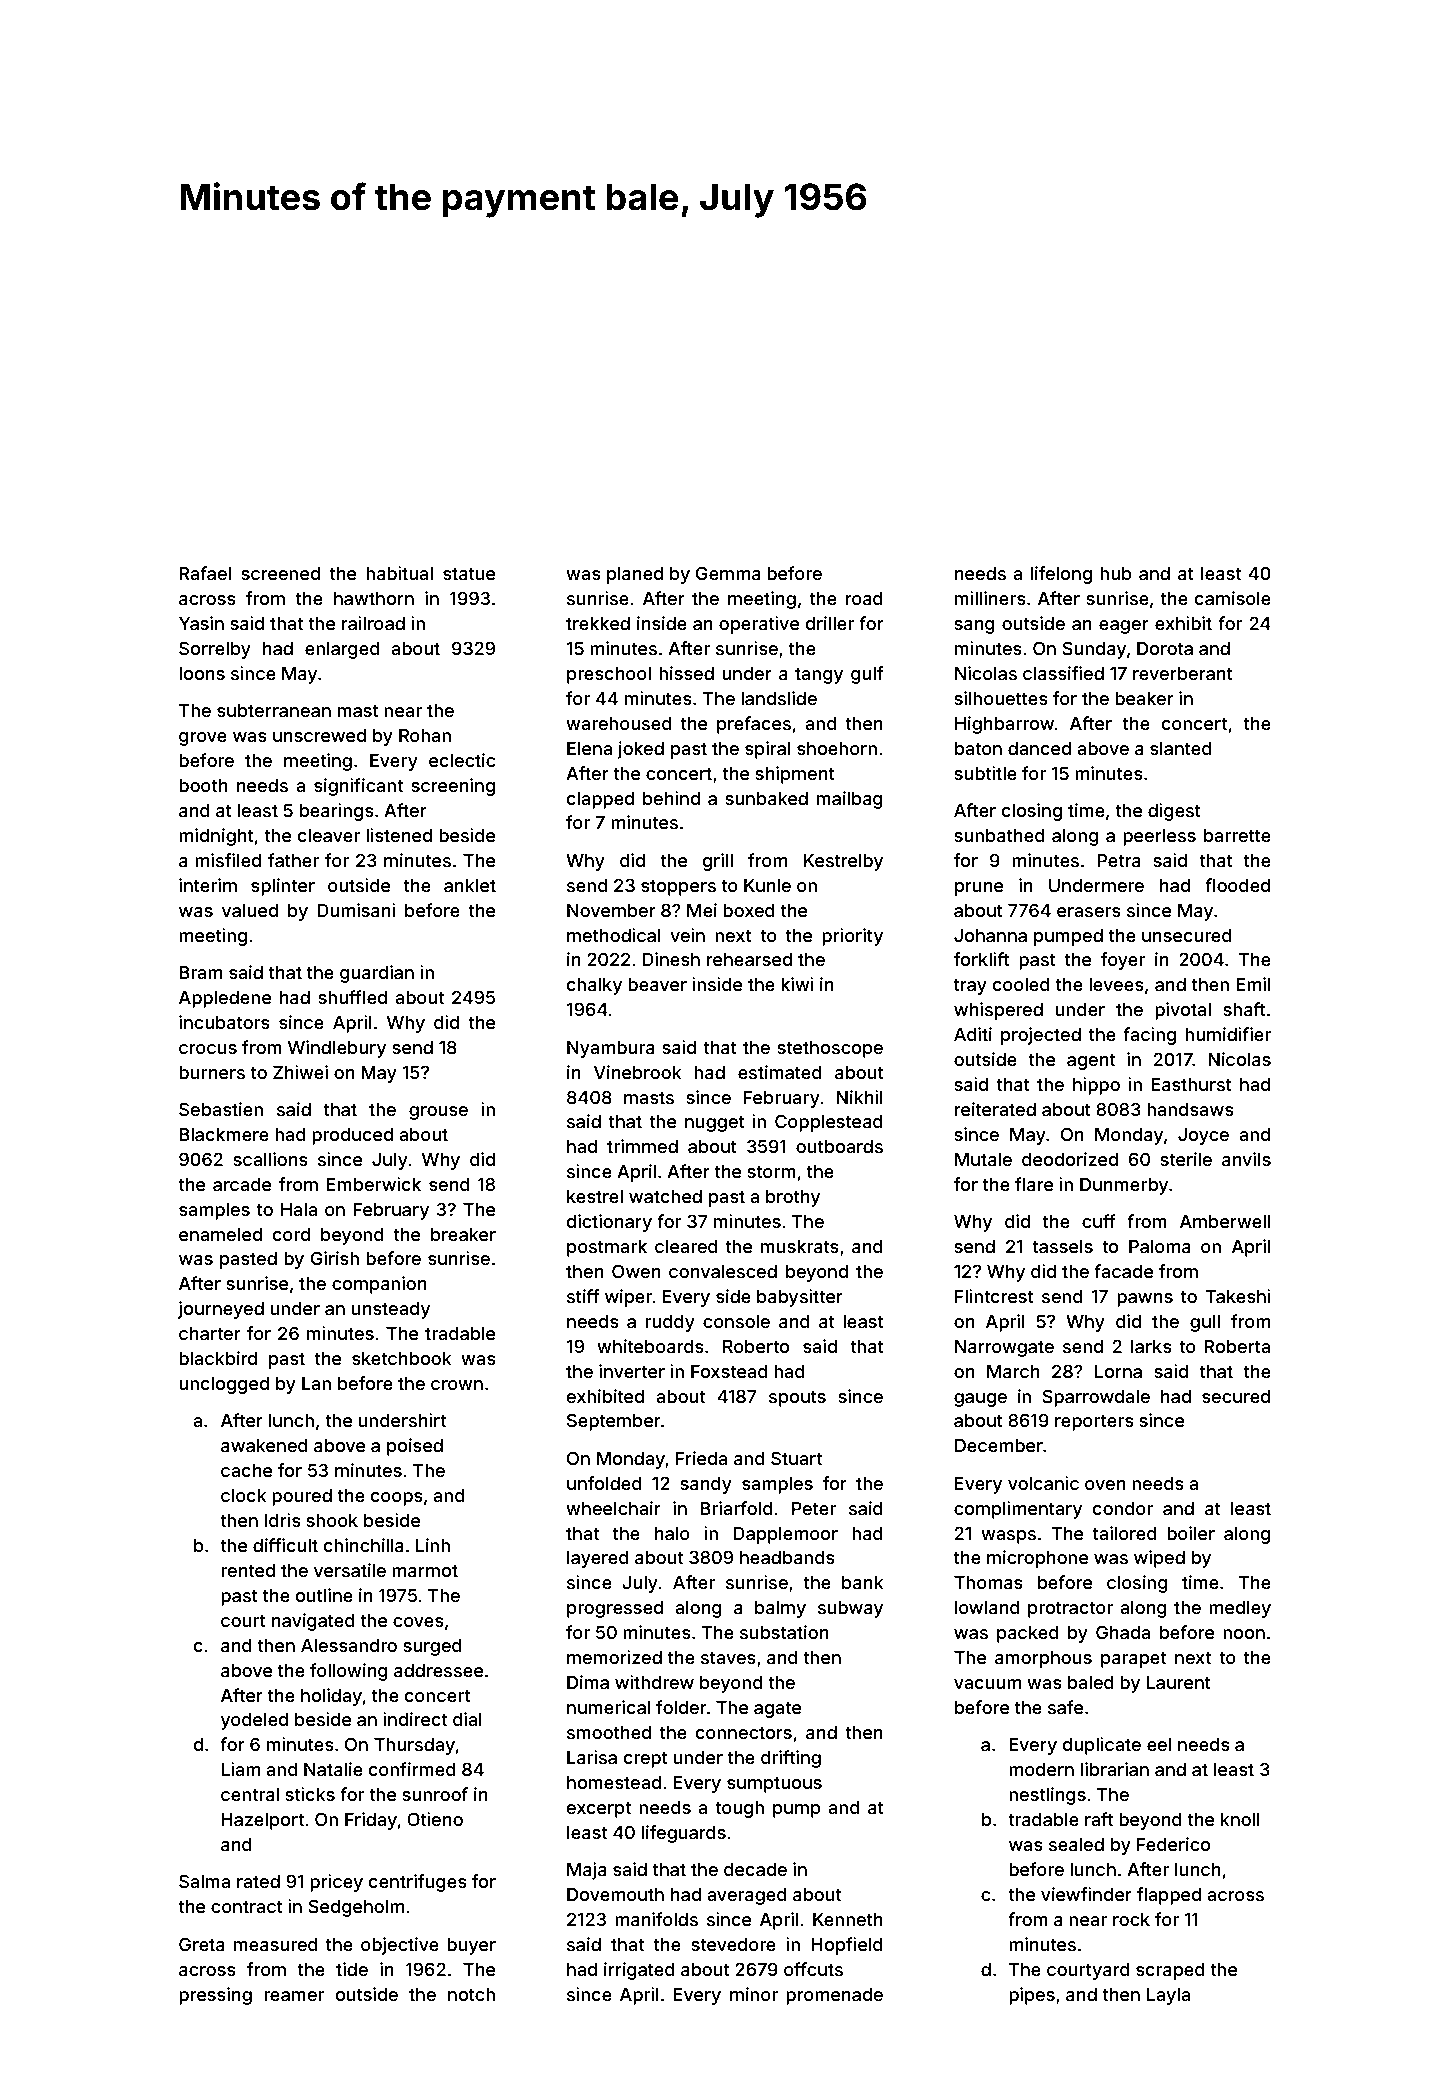 The width and height of the image is (1450, 2100). What do you see at coordinates (1233, 598) in the image?
I see `camisole` at bounding box center [1233, 598].
